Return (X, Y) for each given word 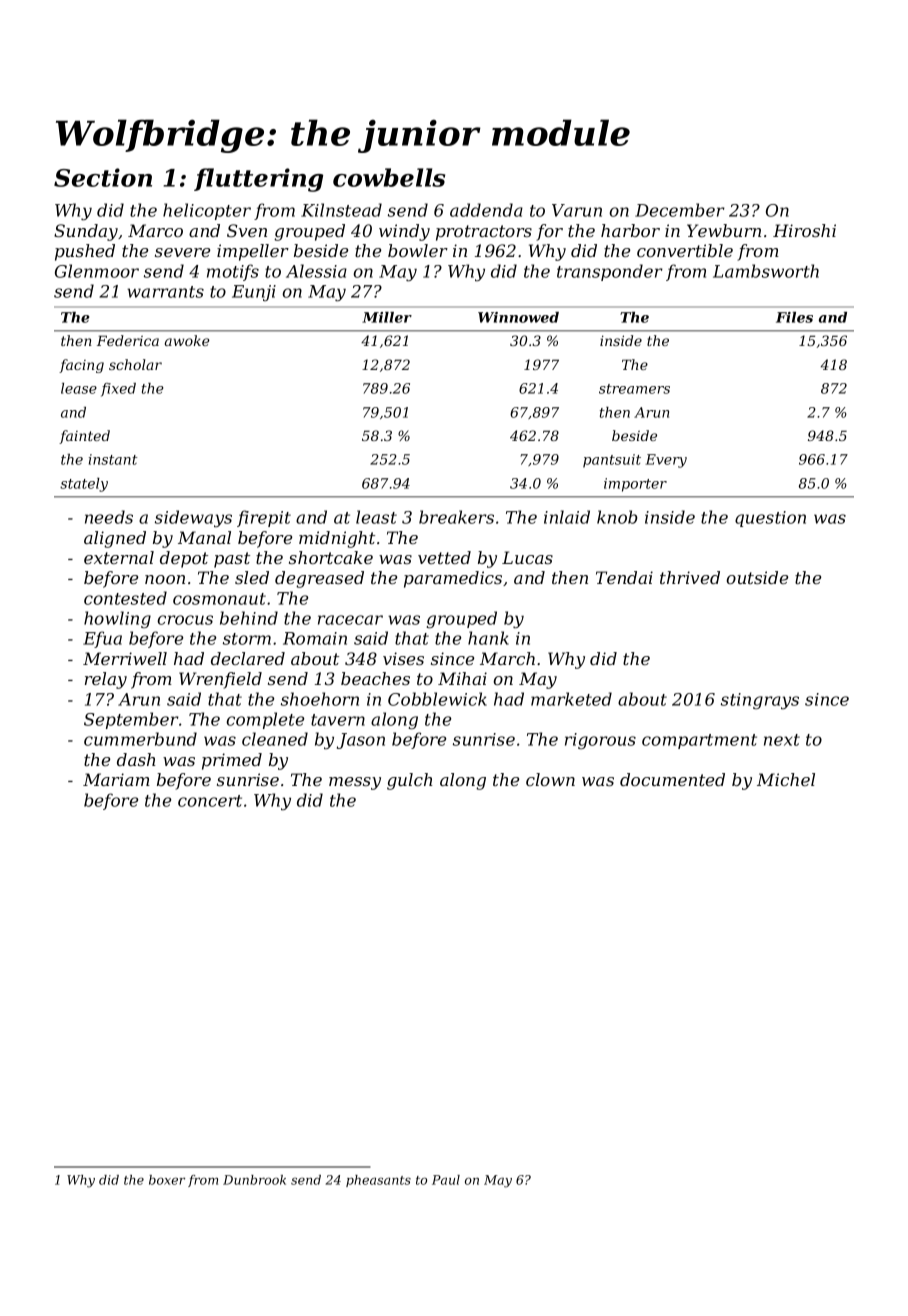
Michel (786, 779)
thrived (690, 577)
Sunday (86, 232)
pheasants (378, 1181)
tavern (338, 720)
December (680, 210)
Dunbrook (254, 1180)
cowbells (389, 177)
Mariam (116, 779)
